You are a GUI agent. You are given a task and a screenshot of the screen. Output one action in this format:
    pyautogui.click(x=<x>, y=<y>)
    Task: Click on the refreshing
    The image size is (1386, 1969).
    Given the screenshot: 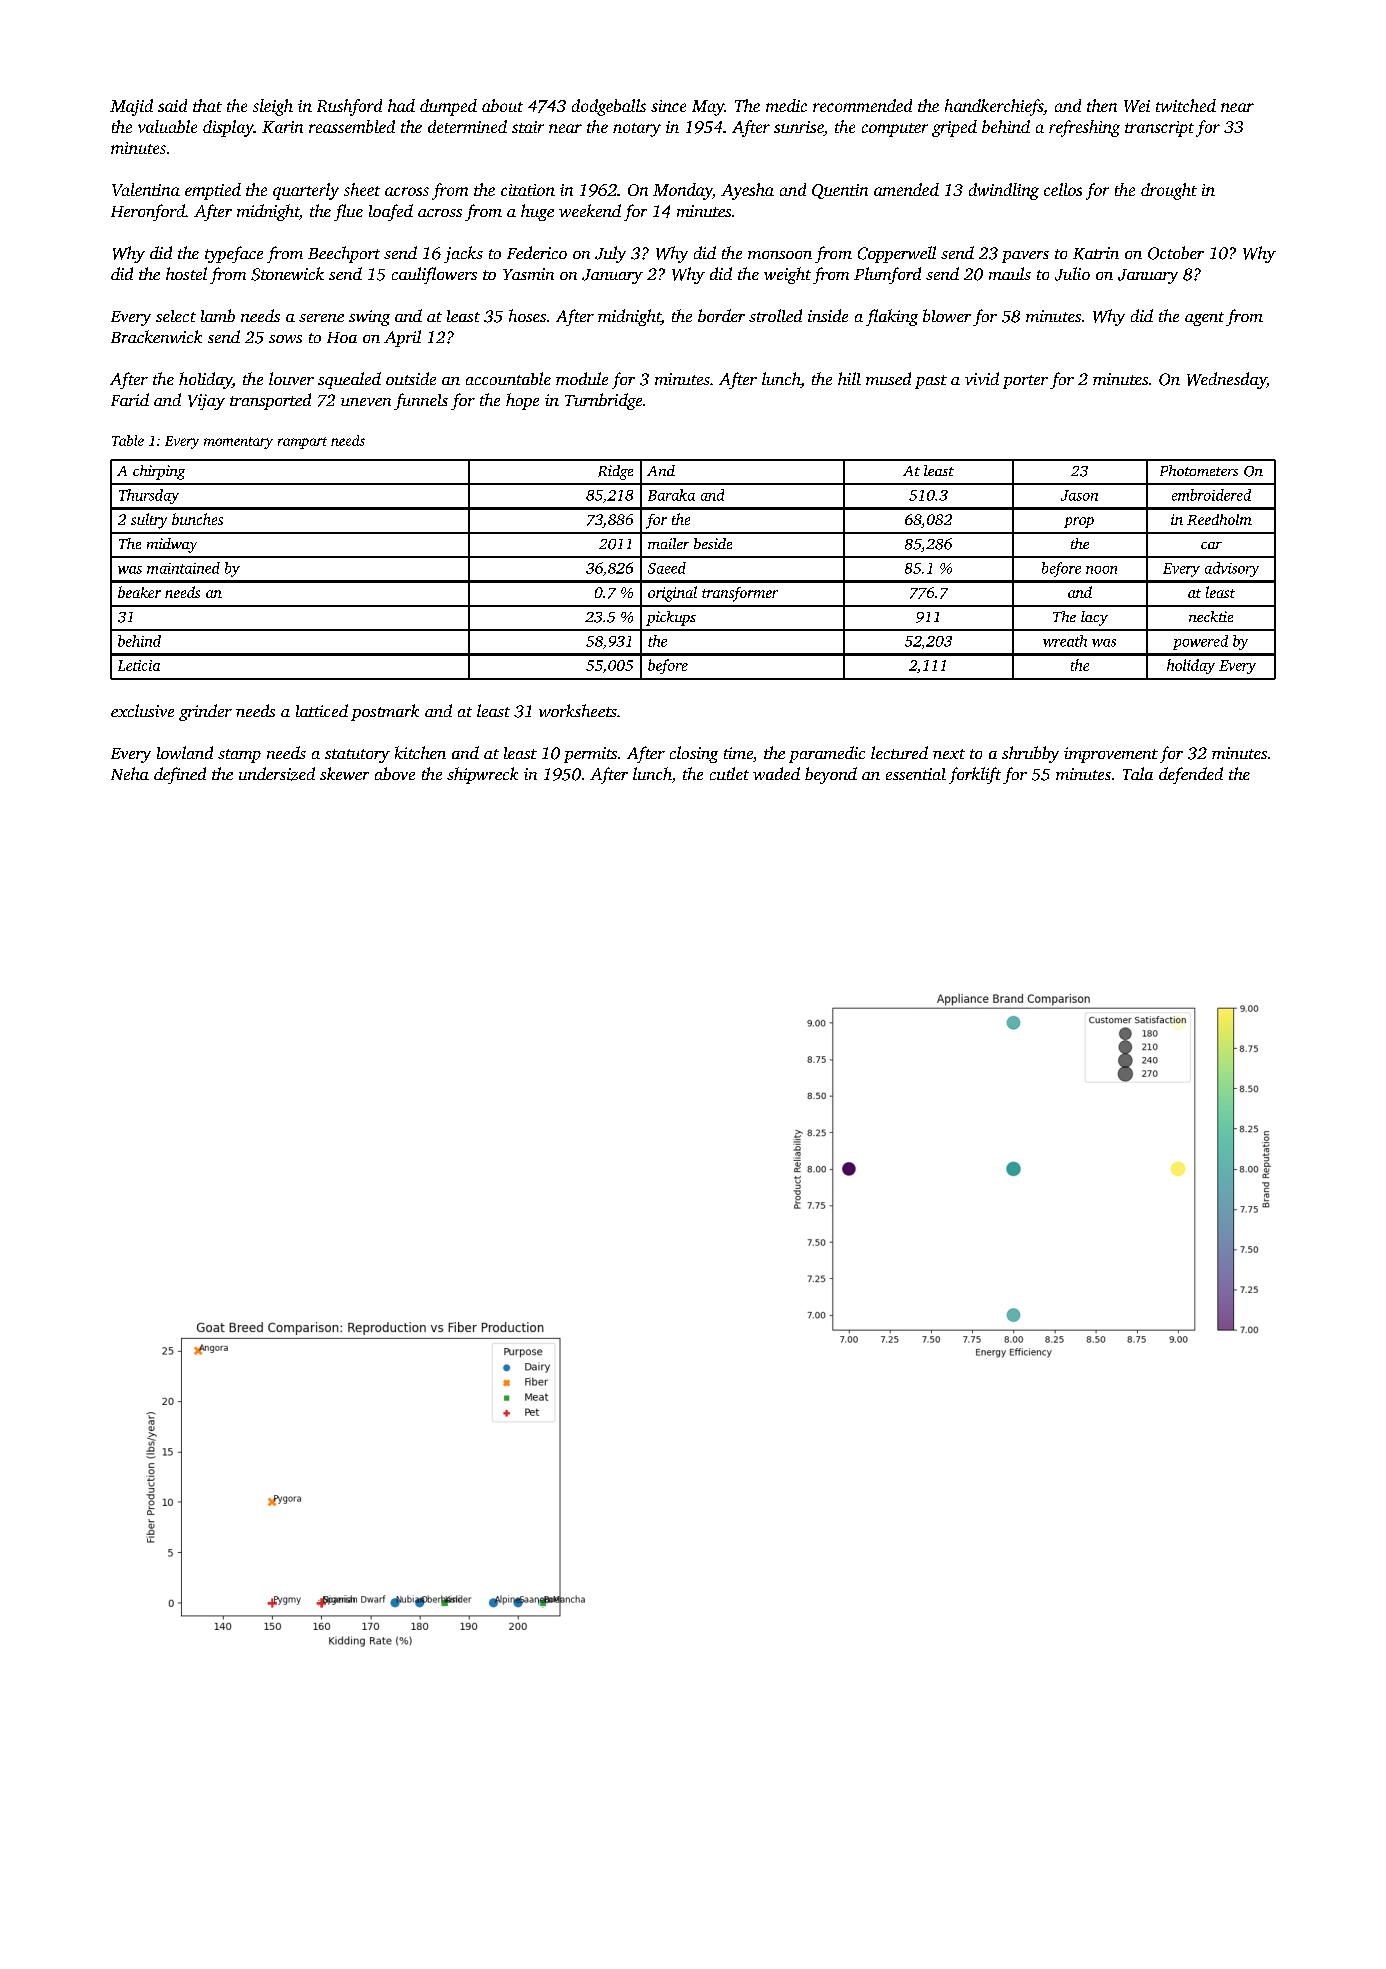 What is the action you would take?
    pyautogui.click(x=1084, y=128)
